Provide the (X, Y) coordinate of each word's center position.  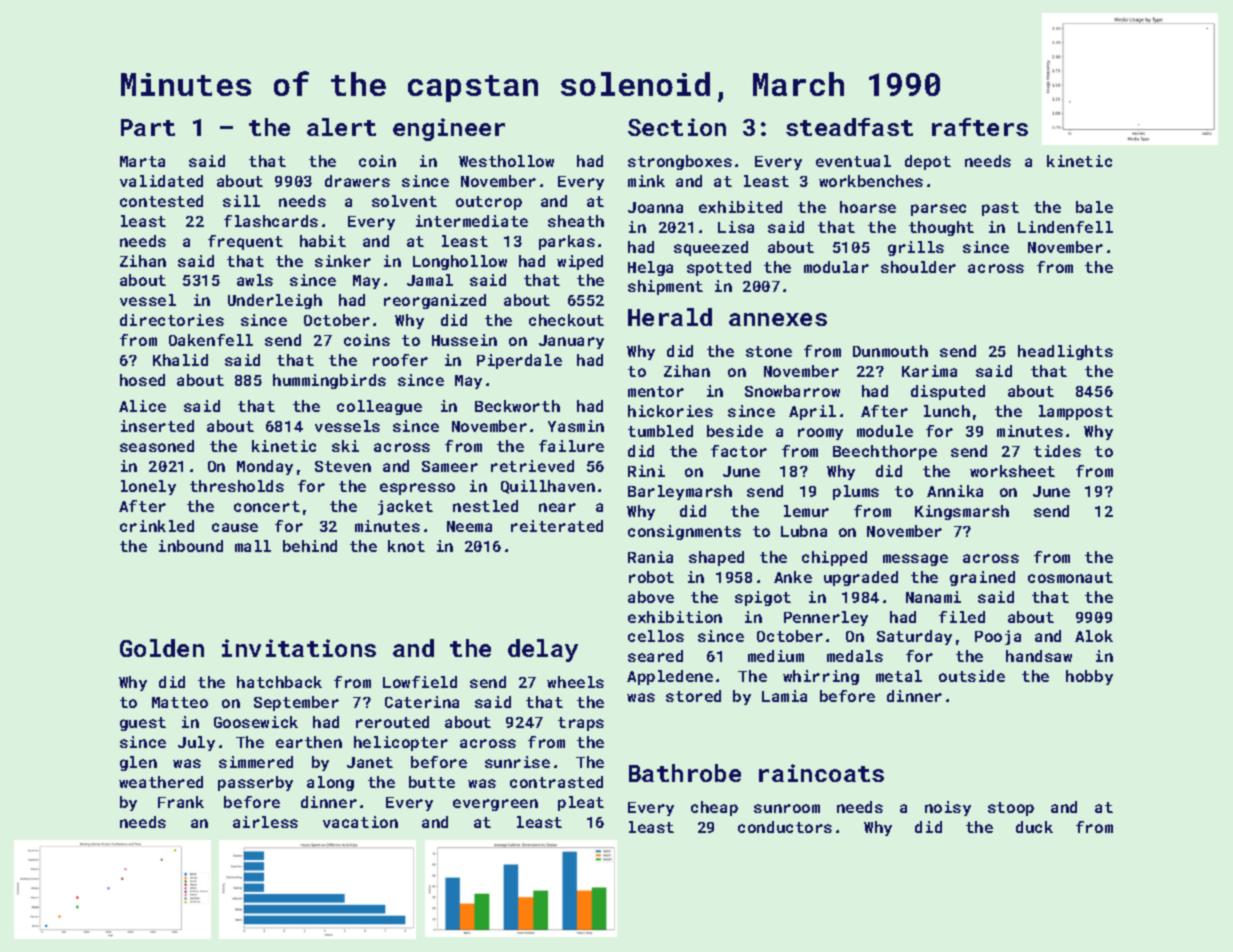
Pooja (998, 637)
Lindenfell (1065, 227)
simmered (256, 762)
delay (543, 650)
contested (161, 201)
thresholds (237, 486)
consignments (684, 532)
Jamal (430, 280)
